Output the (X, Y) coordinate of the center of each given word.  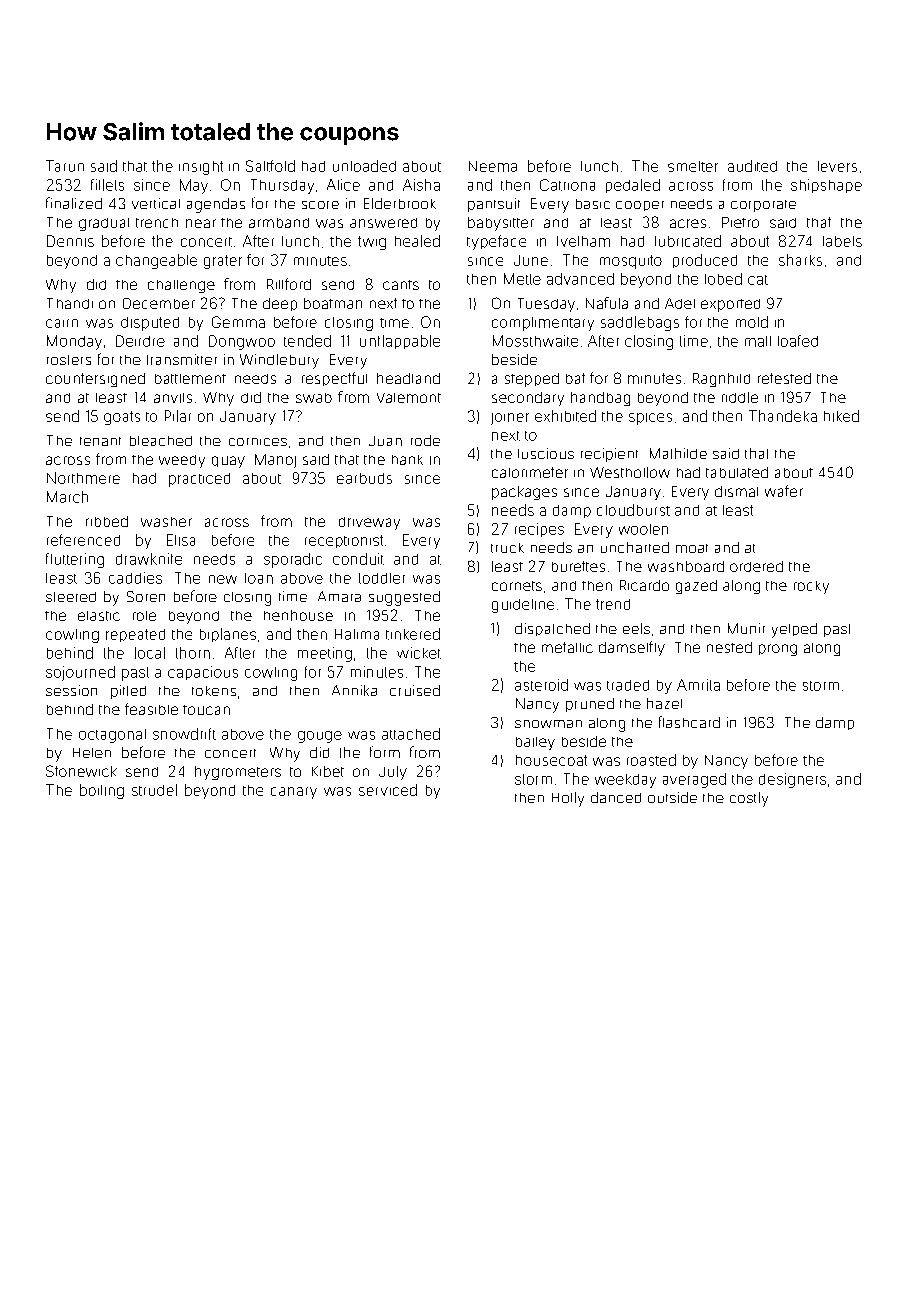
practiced (199, 480)
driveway (369, 523)
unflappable (400, 342)
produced (705, 261)
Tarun (65, 166)
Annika (354, 690)
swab (314, 398)
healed (417, 241)
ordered (756, 566)
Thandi (70, 303)
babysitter (501, 224)
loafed (798, 341)
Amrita (698, 685)
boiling (102, 791)
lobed (723, 279)
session (71, 690)
